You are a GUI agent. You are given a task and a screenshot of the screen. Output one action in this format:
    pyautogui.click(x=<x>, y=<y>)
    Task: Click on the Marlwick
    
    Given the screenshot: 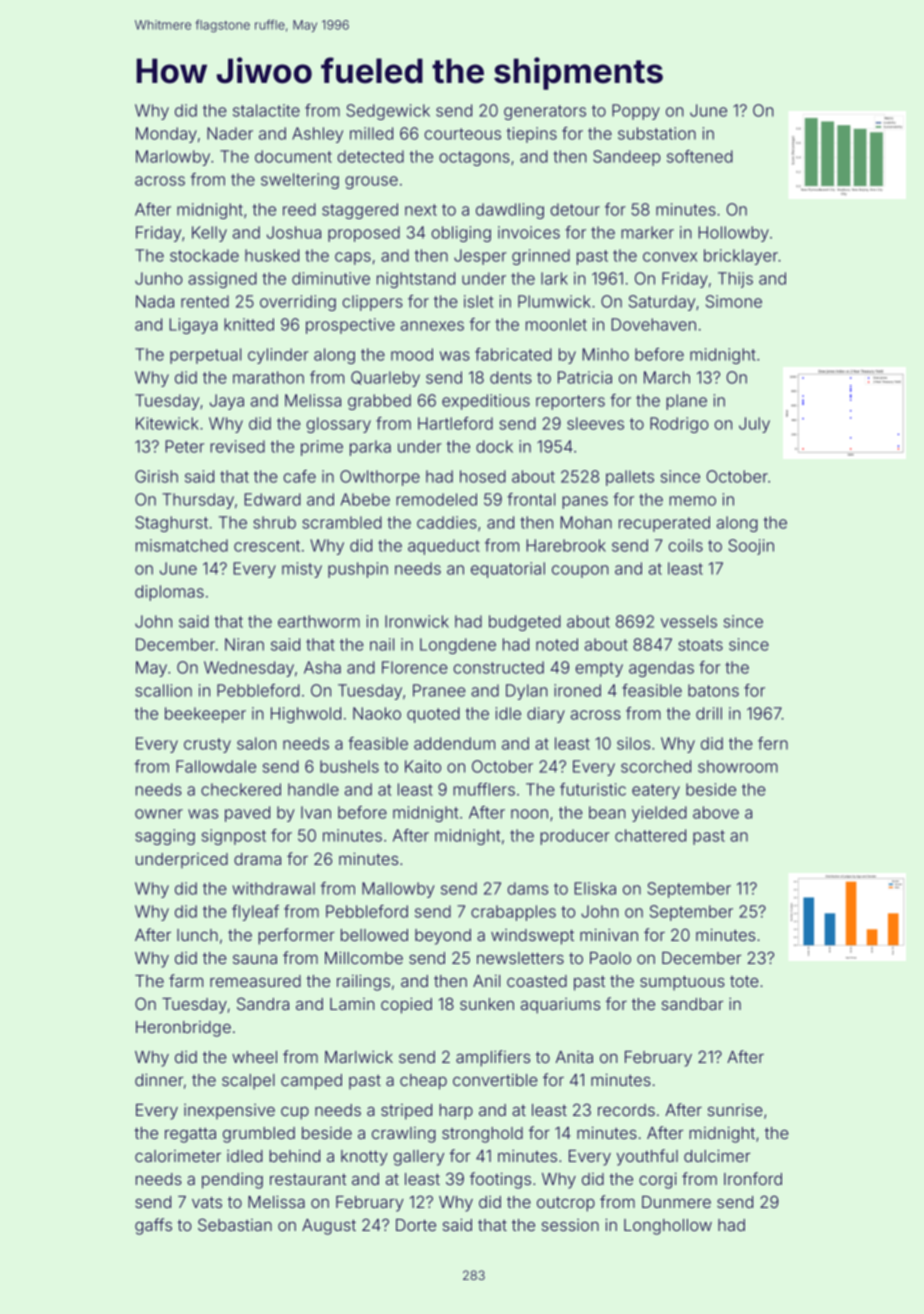 What is the action you would take?
    pyautogui.click(x=359, y=1056)
